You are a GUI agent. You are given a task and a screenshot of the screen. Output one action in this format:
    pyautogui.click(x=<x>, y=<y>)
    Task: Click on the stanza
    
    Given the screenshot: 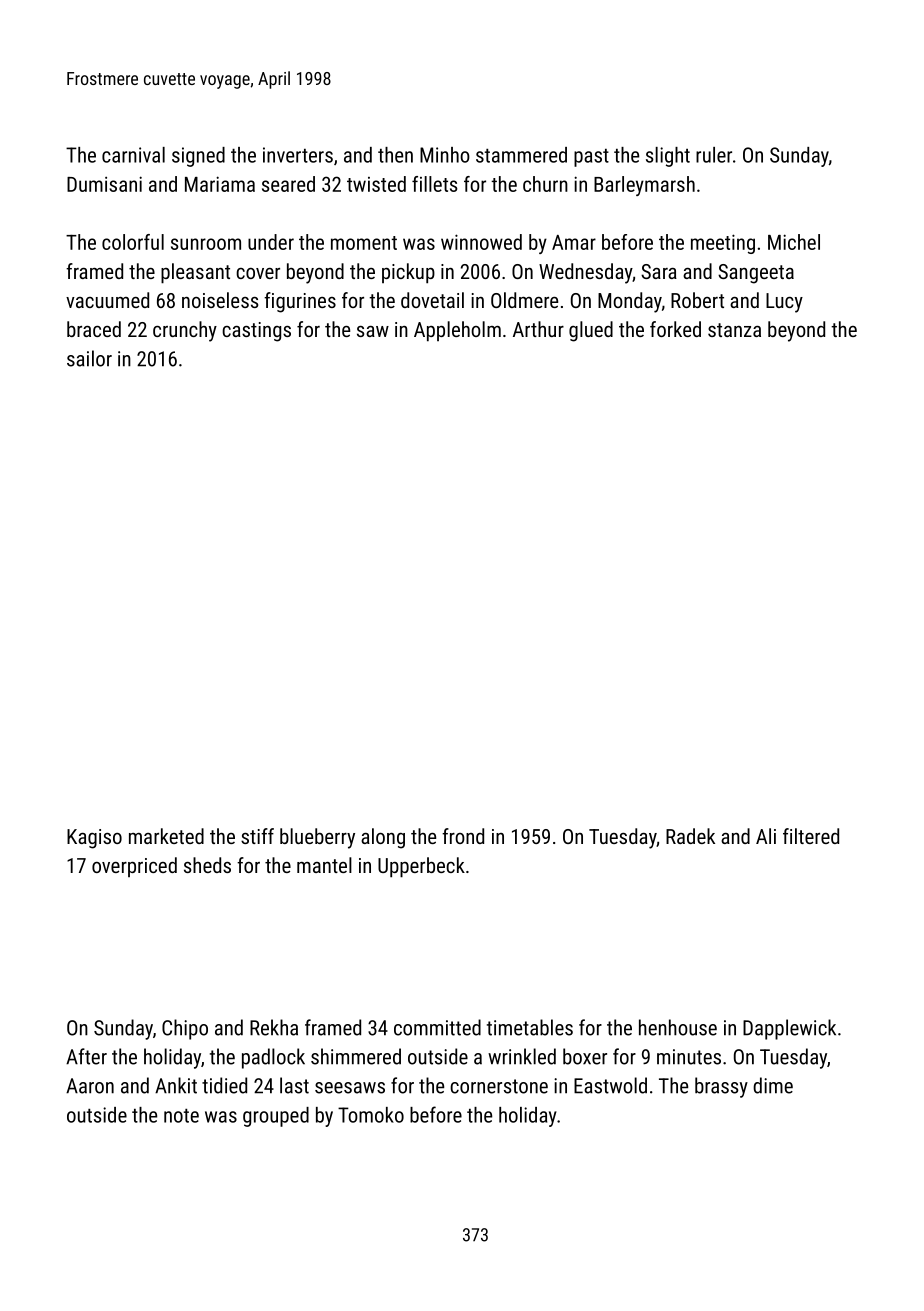 What is the action you would take?
    pyautogui.click(x=734, y=330)
